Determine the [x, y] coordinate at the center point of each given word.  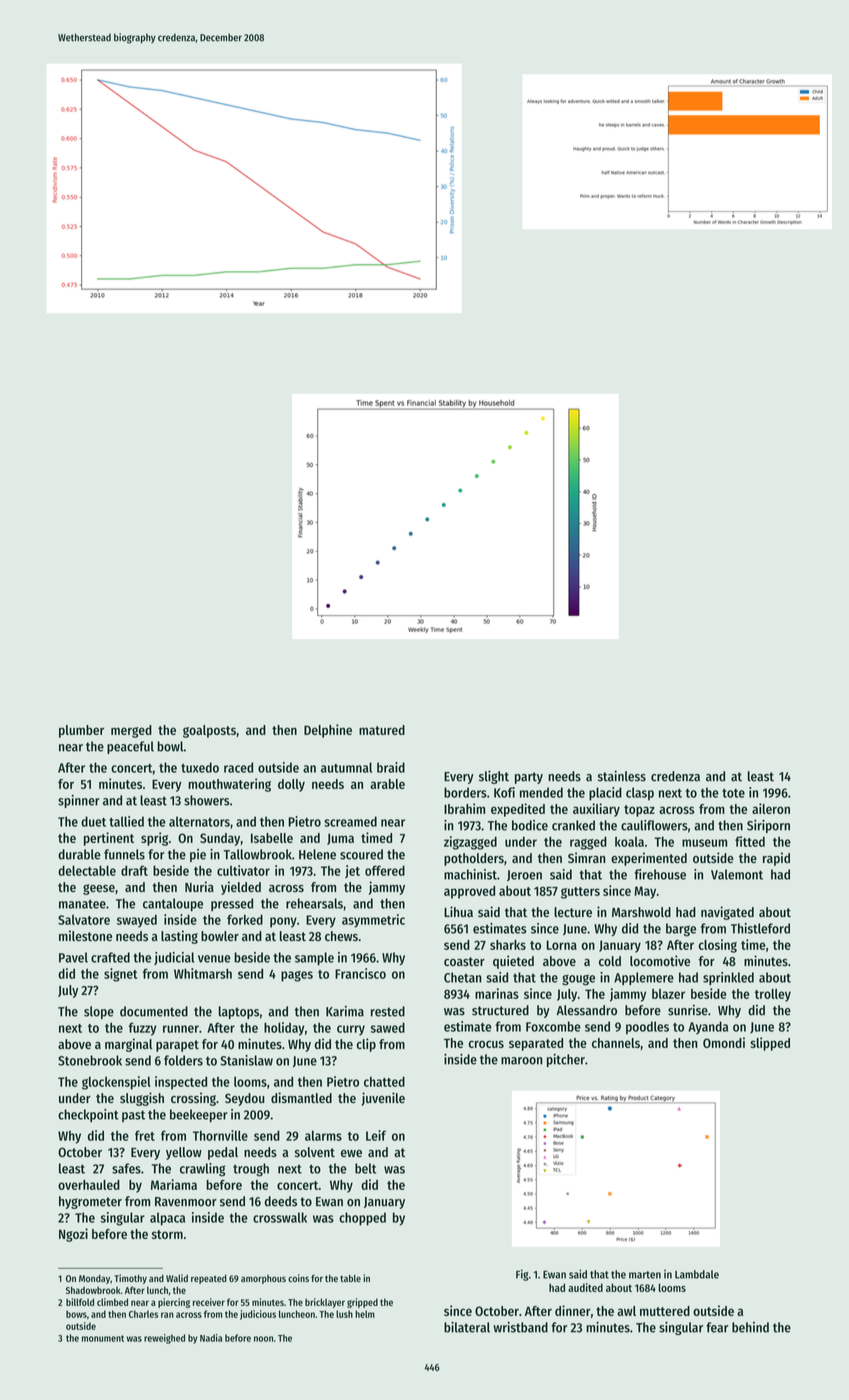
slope [99, 1012]
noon [263, 1339]
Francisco [360, 973]
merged [131, 731]
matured [382, 730]
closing [717, 946]
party [529, 778]
